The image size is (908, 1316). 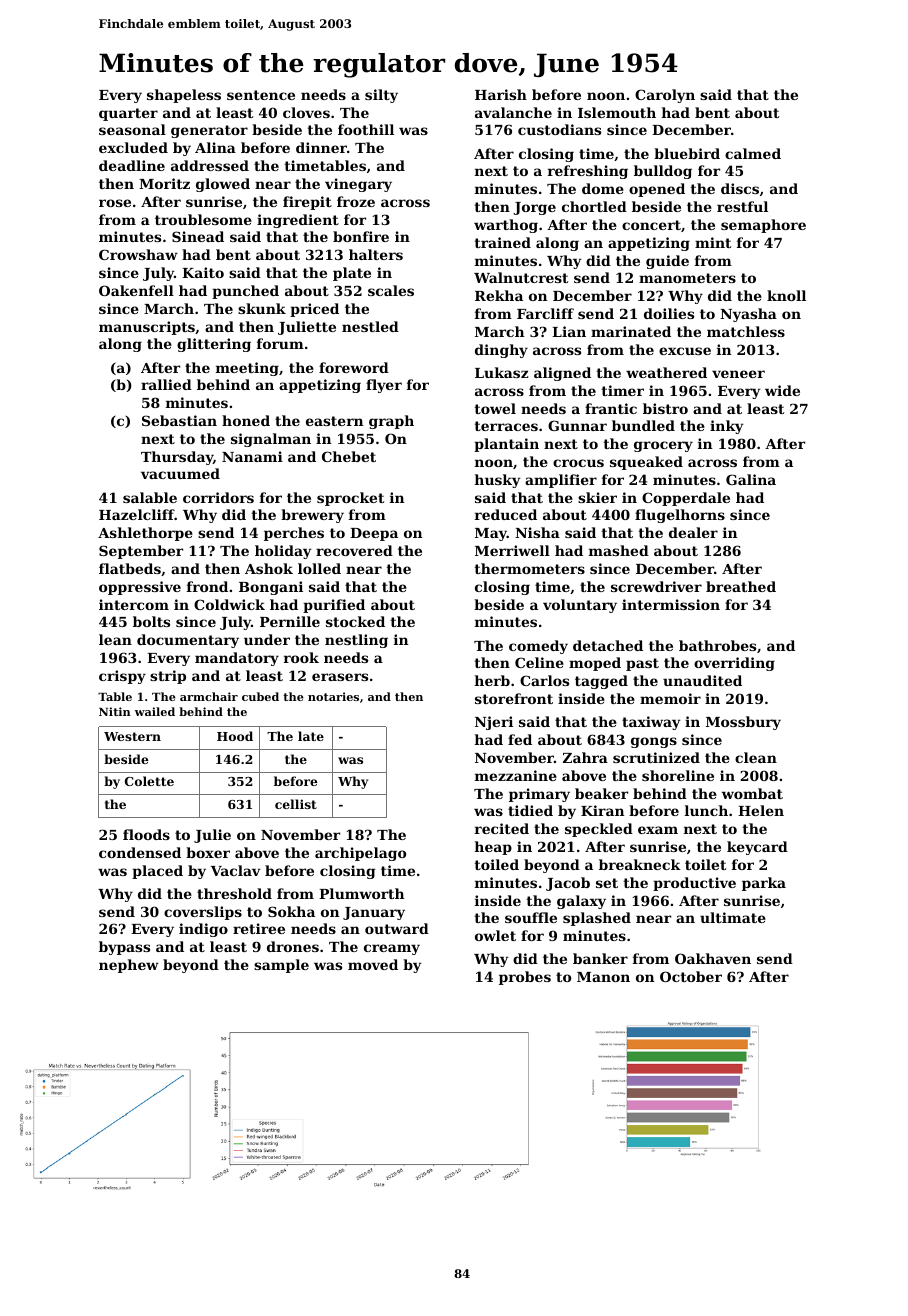 I want to click on Helen, so click(x=761, y=810).
